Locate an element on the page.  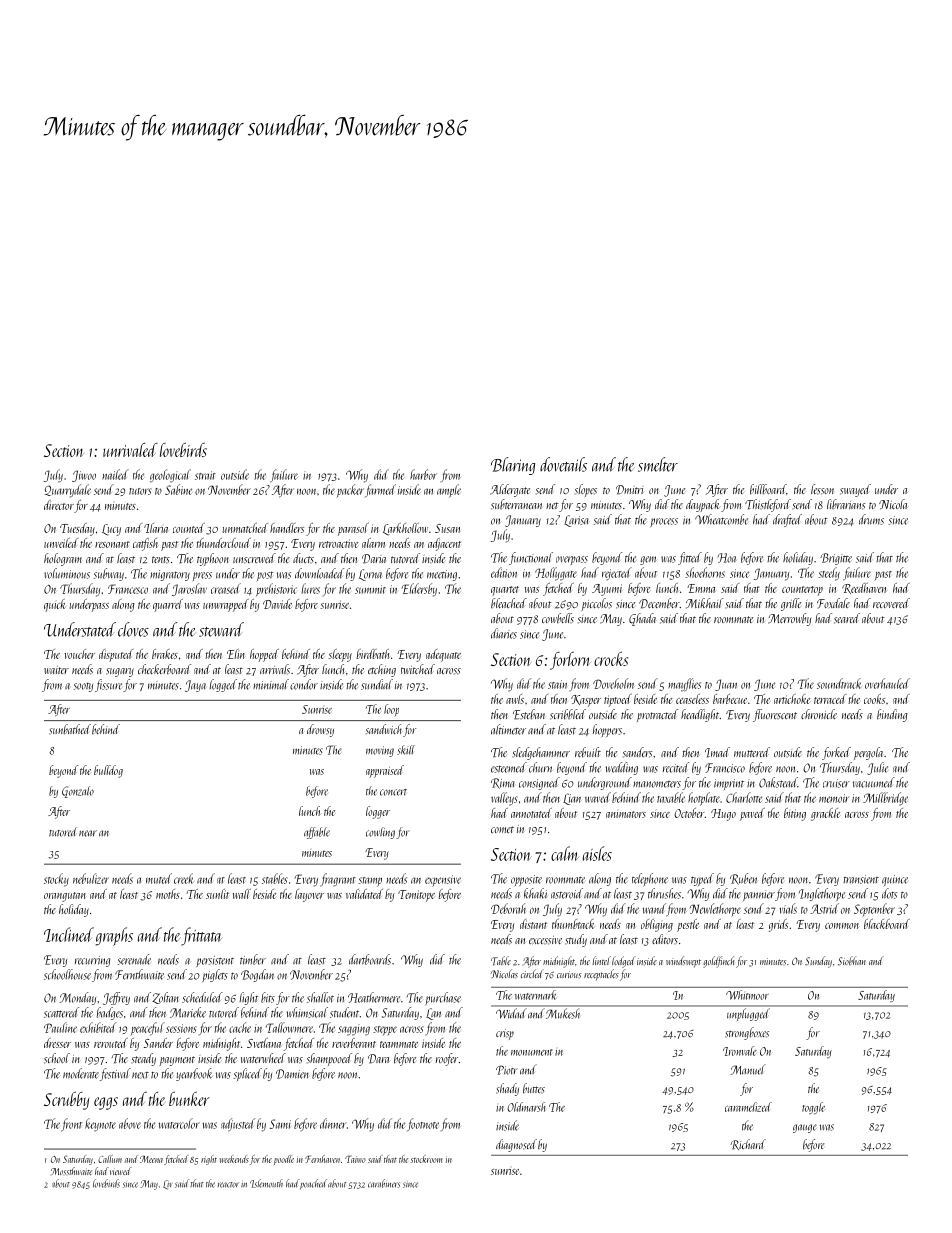
Millbridge is located at coordinates (885, 799).
